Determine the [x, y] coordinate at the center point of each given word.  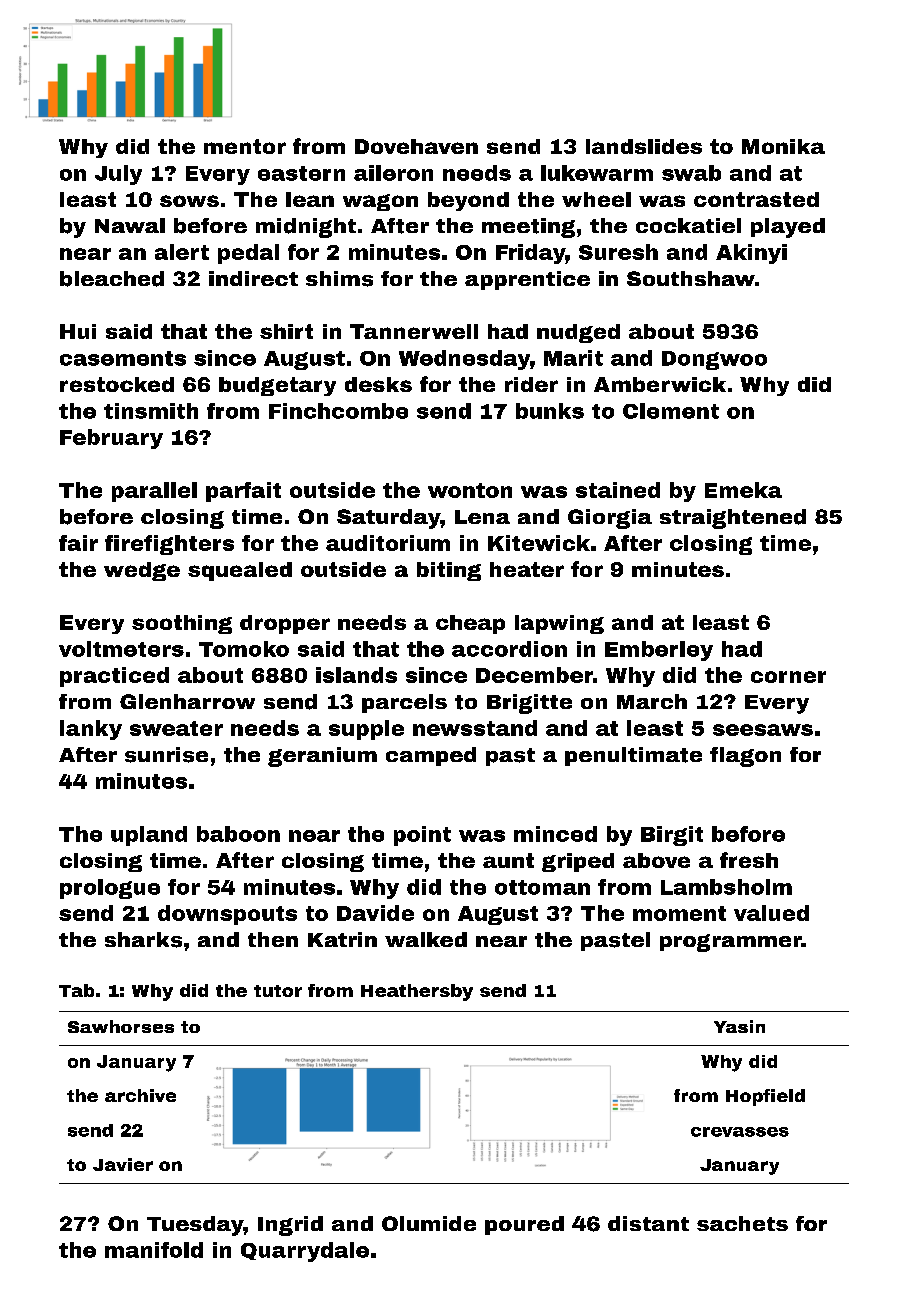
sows [189, 201]
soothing [182, 624]
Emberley [659, 651]
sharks [143, 940]
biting [449, 571]
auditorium [388, 543]
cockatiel [688, 225]
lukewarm [597, 173]
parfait [243, 492]
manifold [154, 1250]
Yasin [739, 1026]
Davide [375, 913]
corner [788, 677]
